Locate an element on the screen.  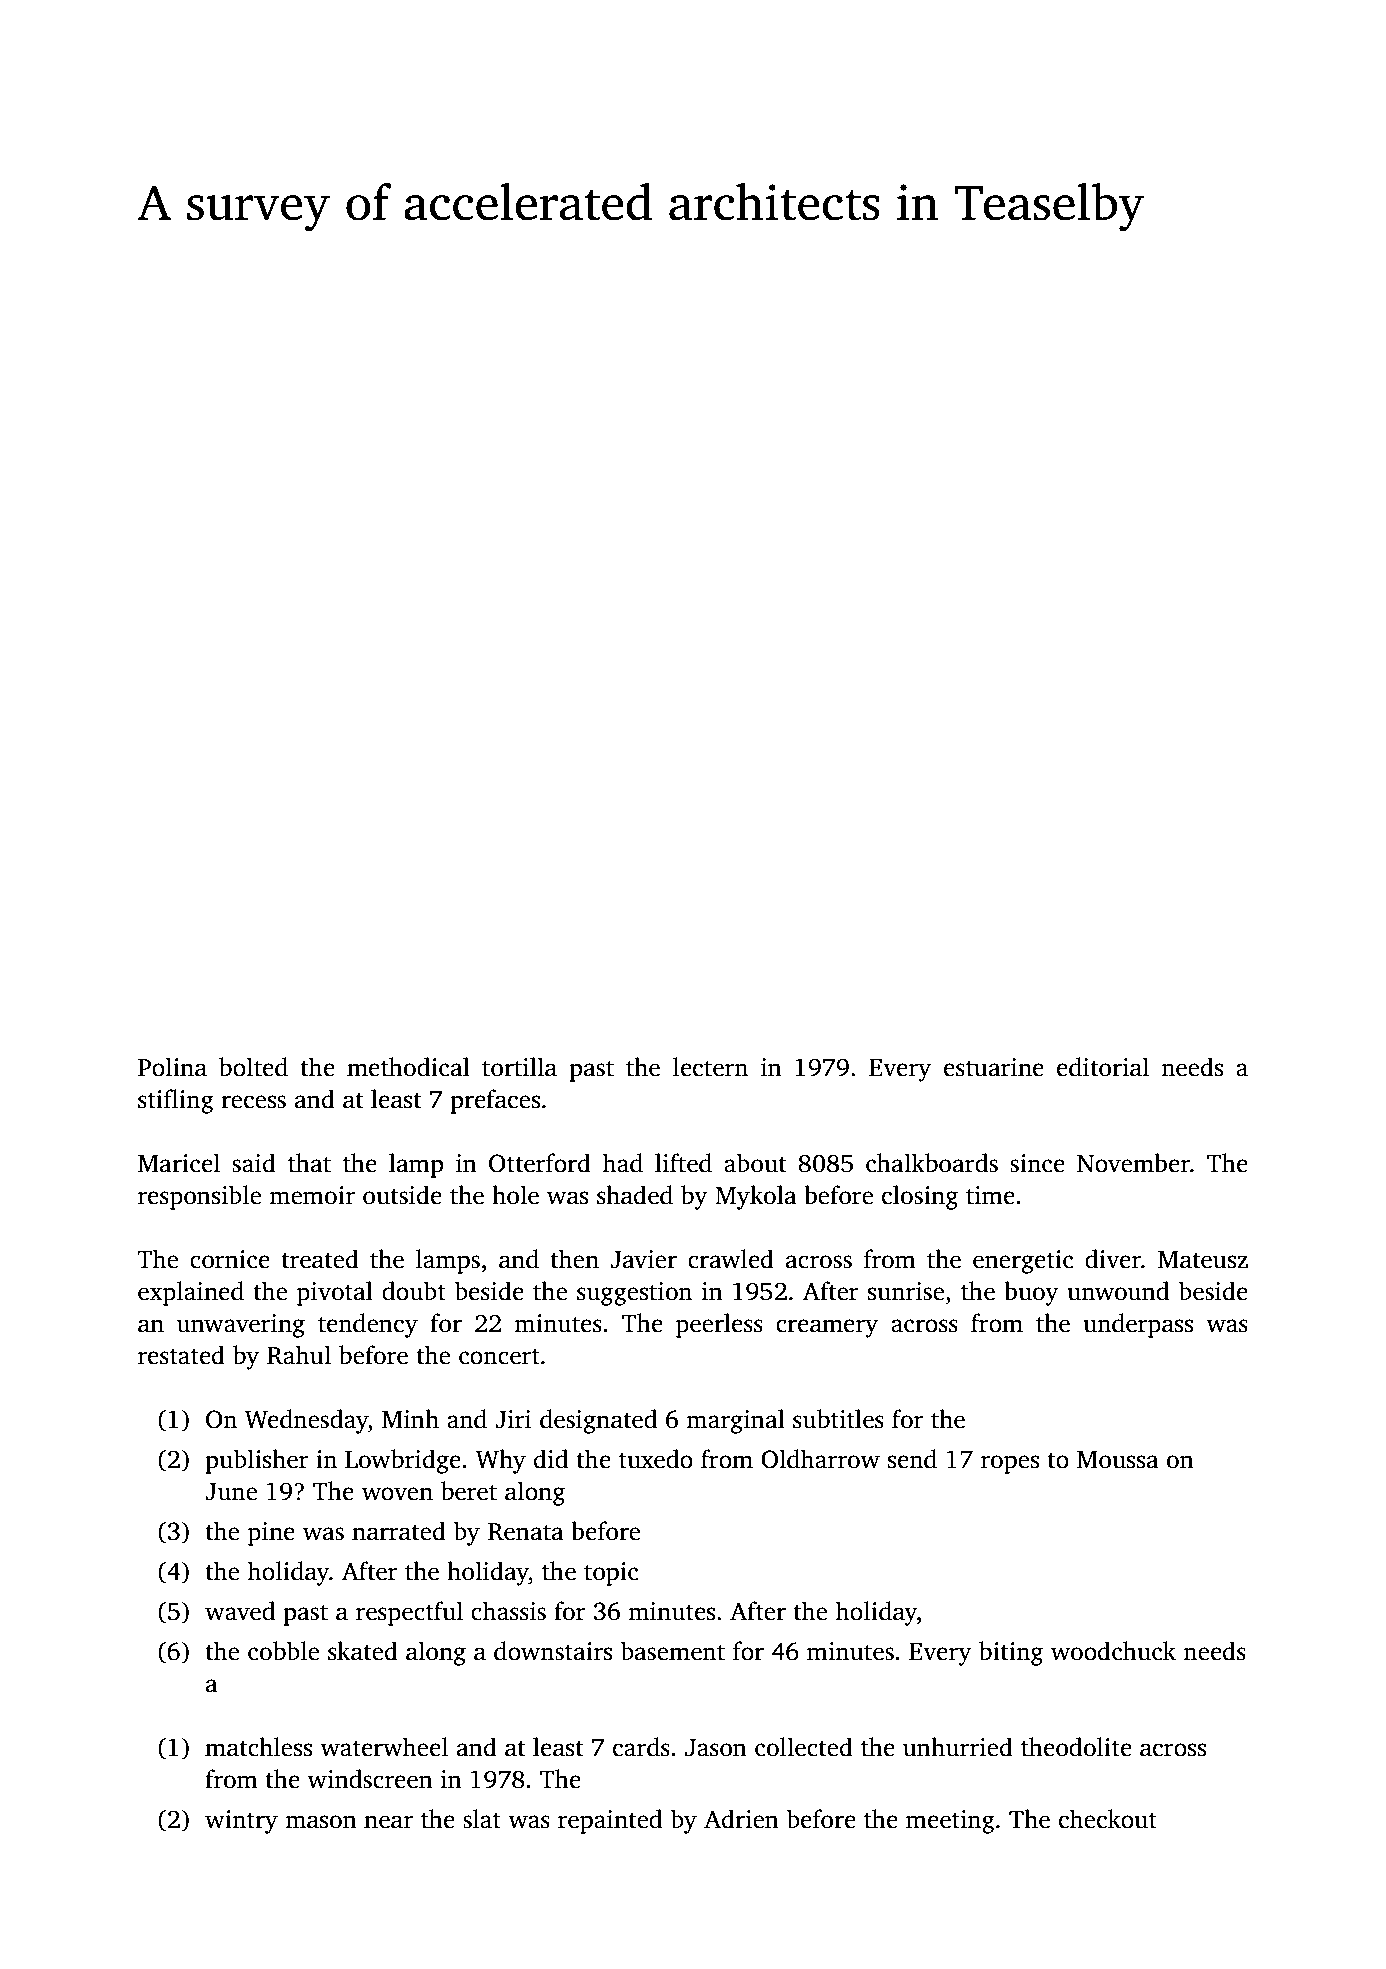
repainted is located at coordinates (610, 1821).
